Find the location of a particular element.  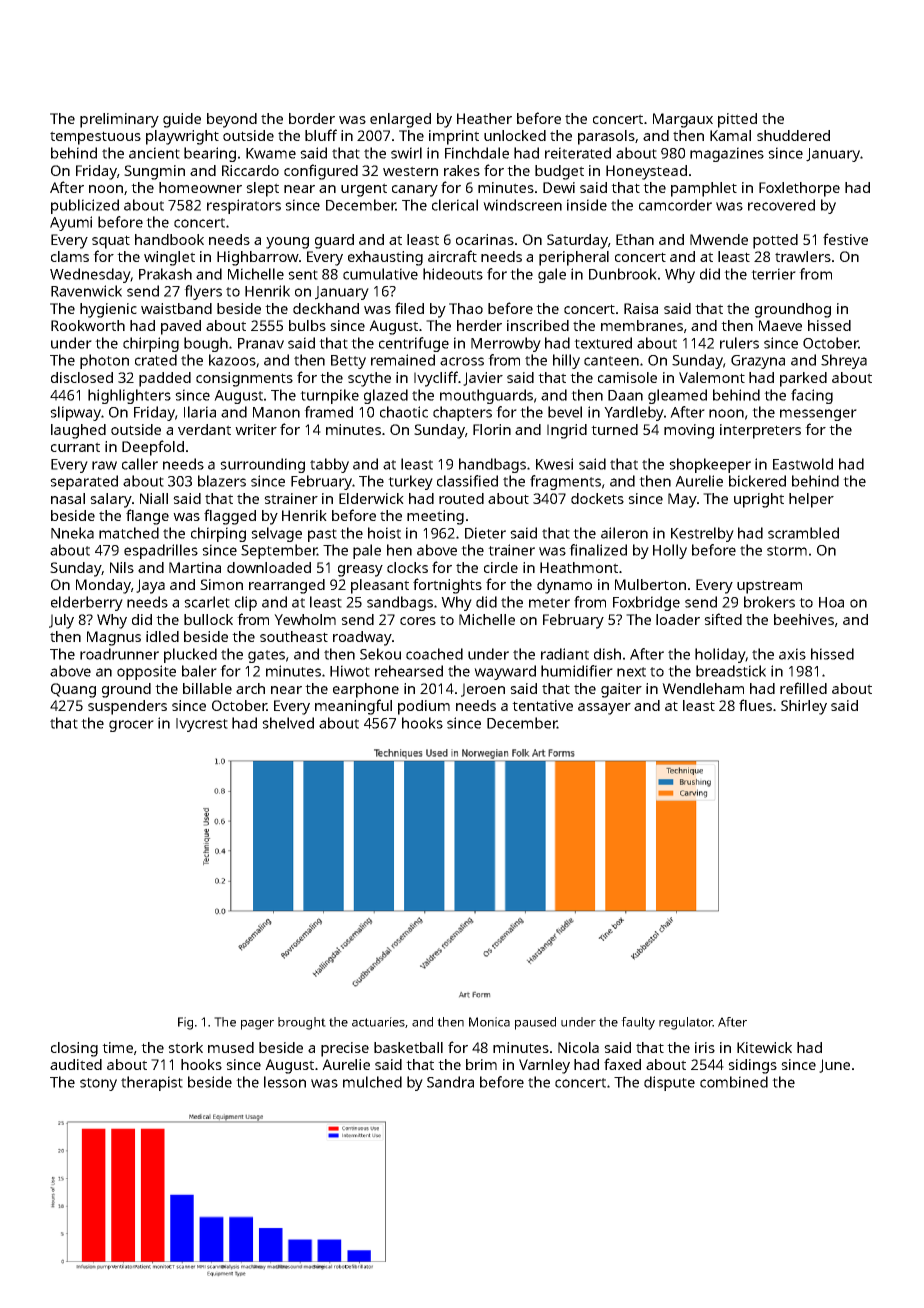

Heather is located at coordinates (484, 118).
